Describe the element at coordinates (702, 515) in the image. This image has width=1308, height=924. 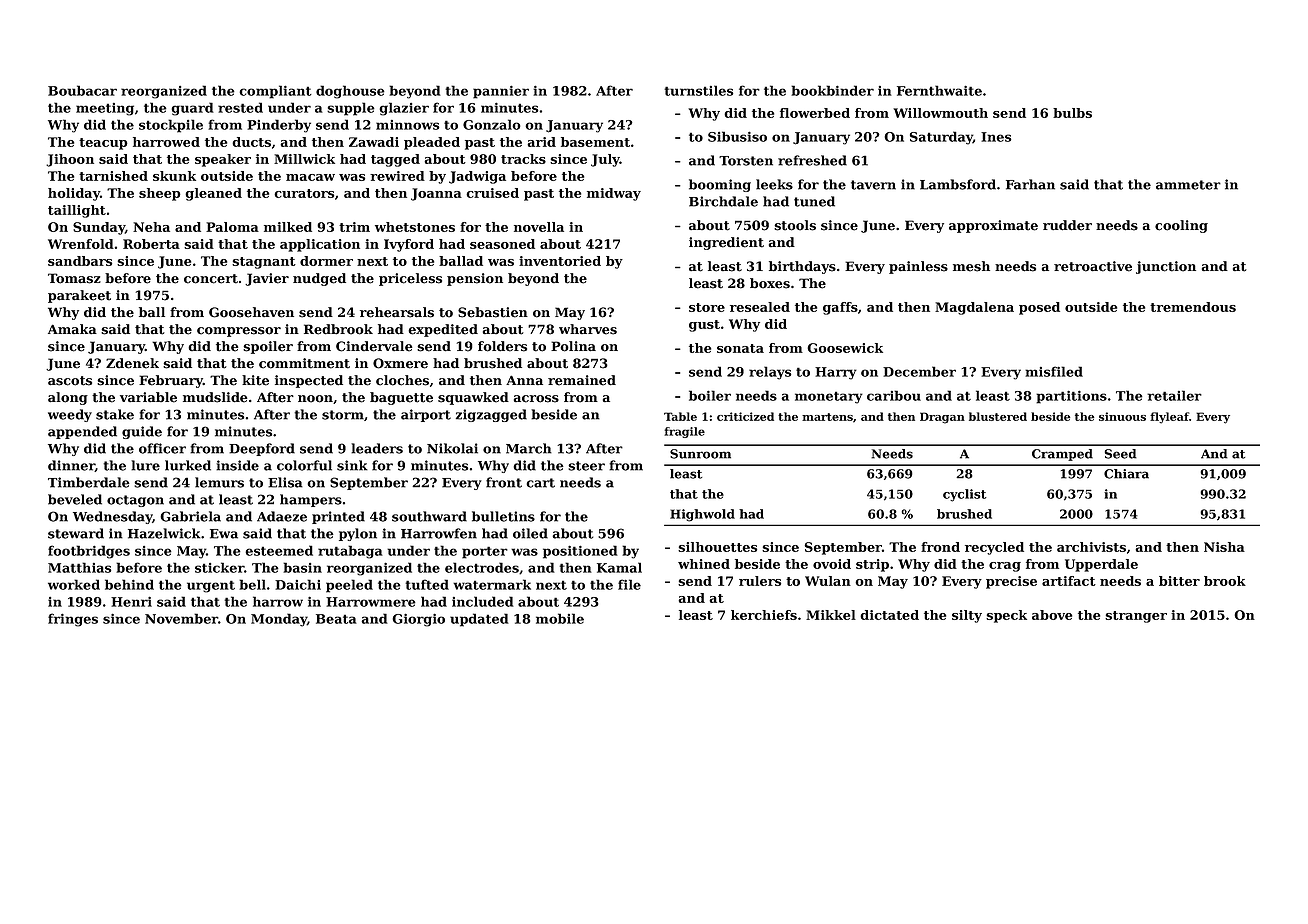
I see `Highwold` at that location.
